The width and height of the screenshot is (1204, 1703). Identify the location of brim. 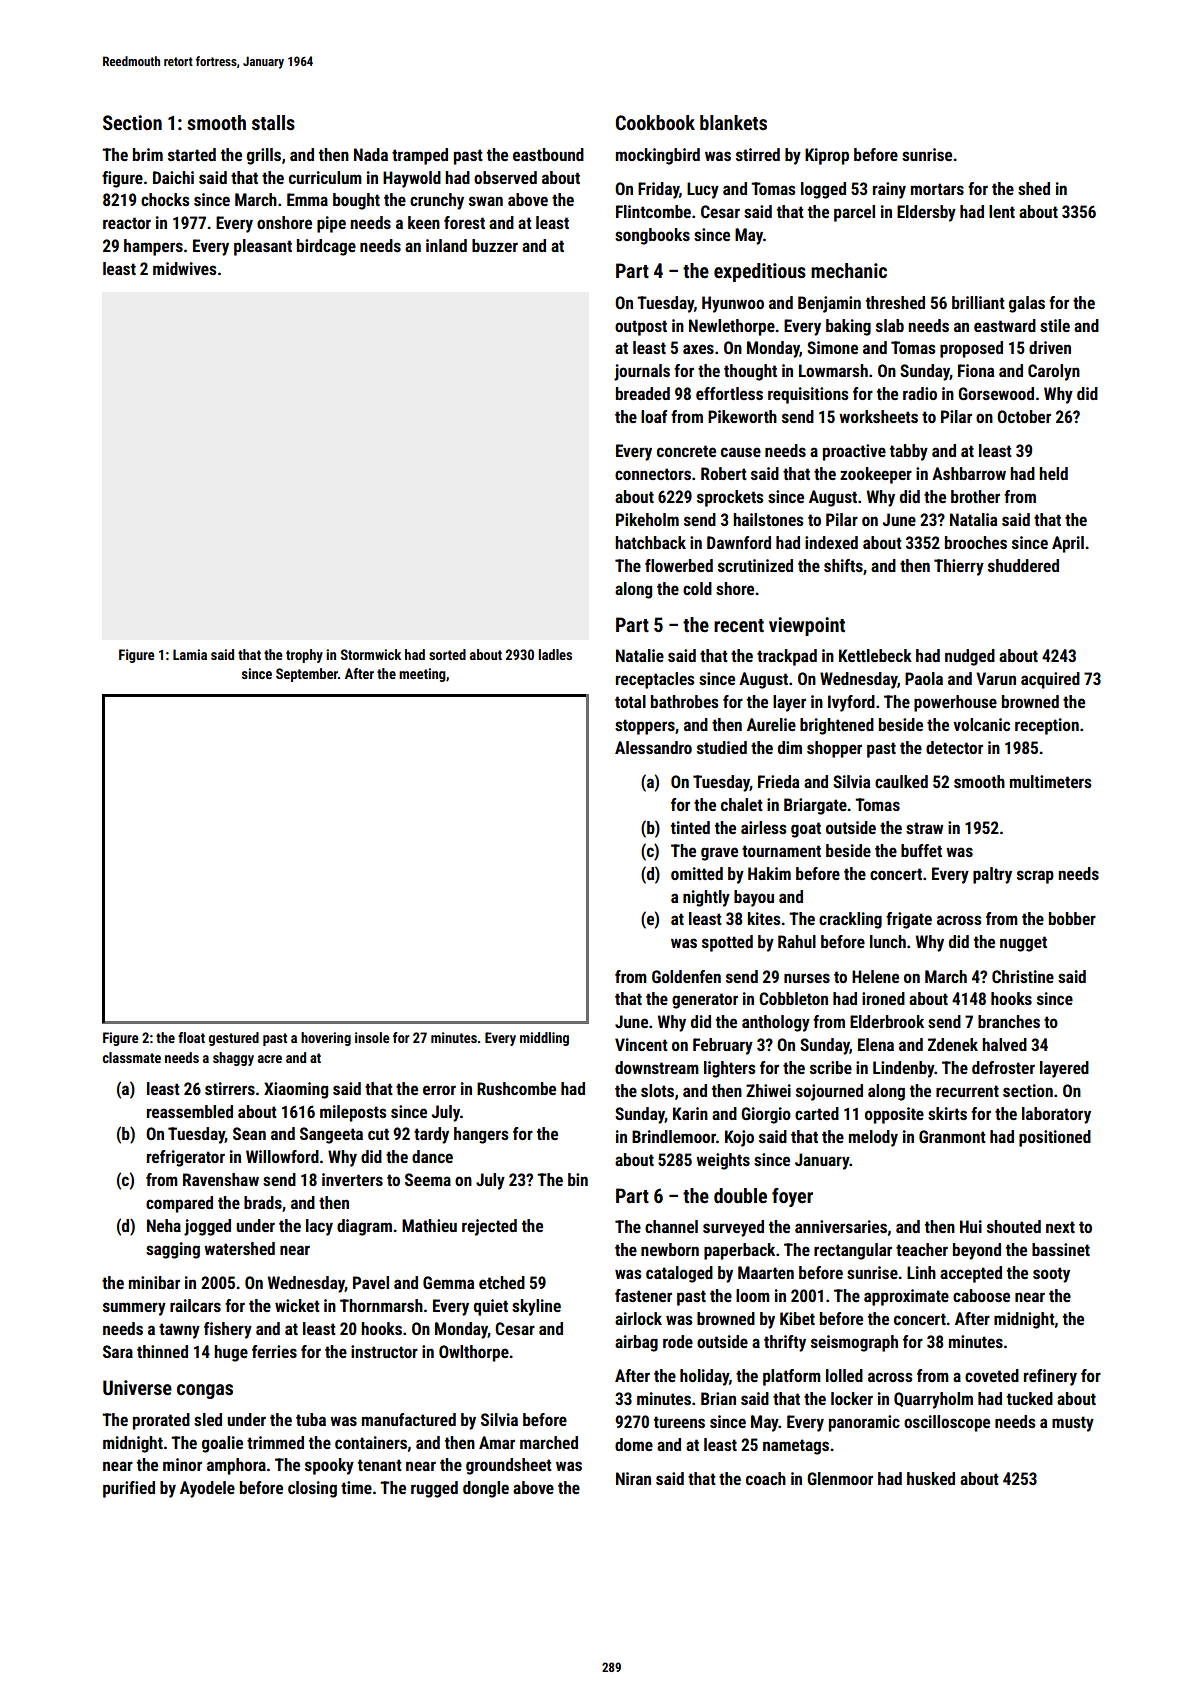
(148, 154).
